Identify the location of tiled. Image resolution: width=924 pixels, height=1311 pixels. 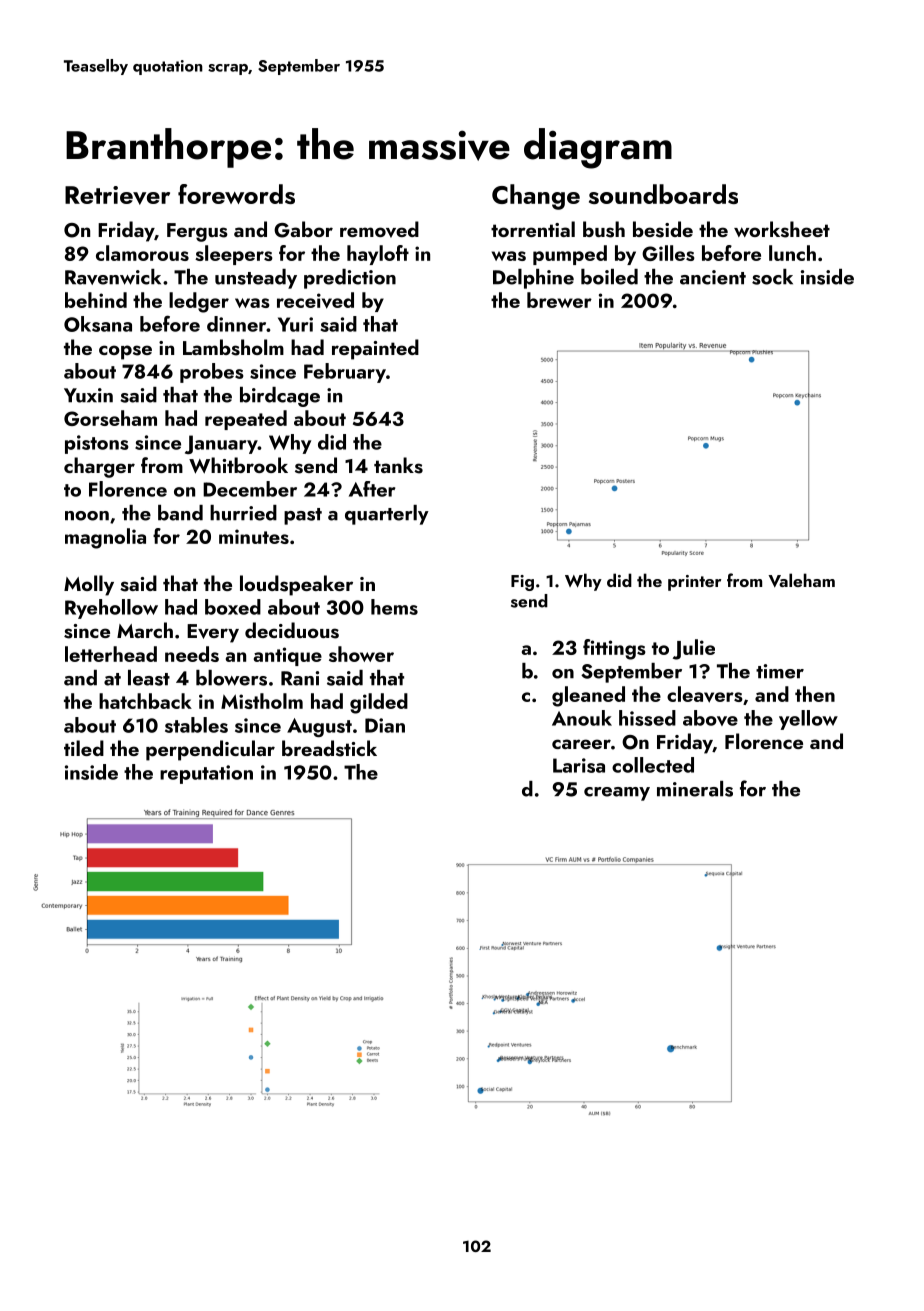
(84, 748).
